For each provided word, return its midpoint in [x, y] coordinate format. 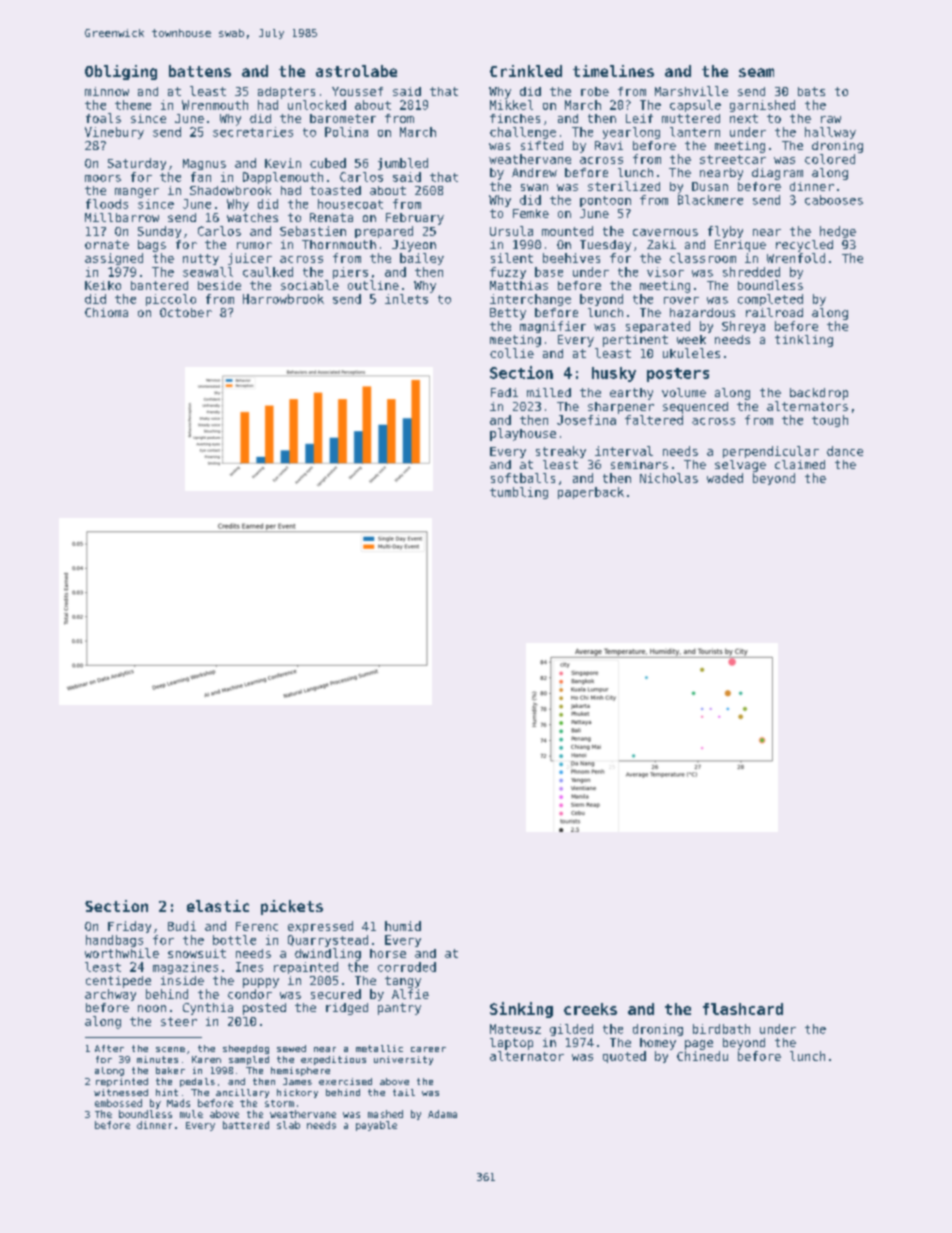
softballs [523, 478]
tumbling [519, 493]
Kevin [283, 163]
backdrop [819, 394]
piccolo [171, 300]
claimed [800, 464]
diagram [777, 174]
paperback [591, 493]
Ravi [609, 145]
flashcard [743, 1009]
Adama [442, 1114]
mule [191, 1114]
